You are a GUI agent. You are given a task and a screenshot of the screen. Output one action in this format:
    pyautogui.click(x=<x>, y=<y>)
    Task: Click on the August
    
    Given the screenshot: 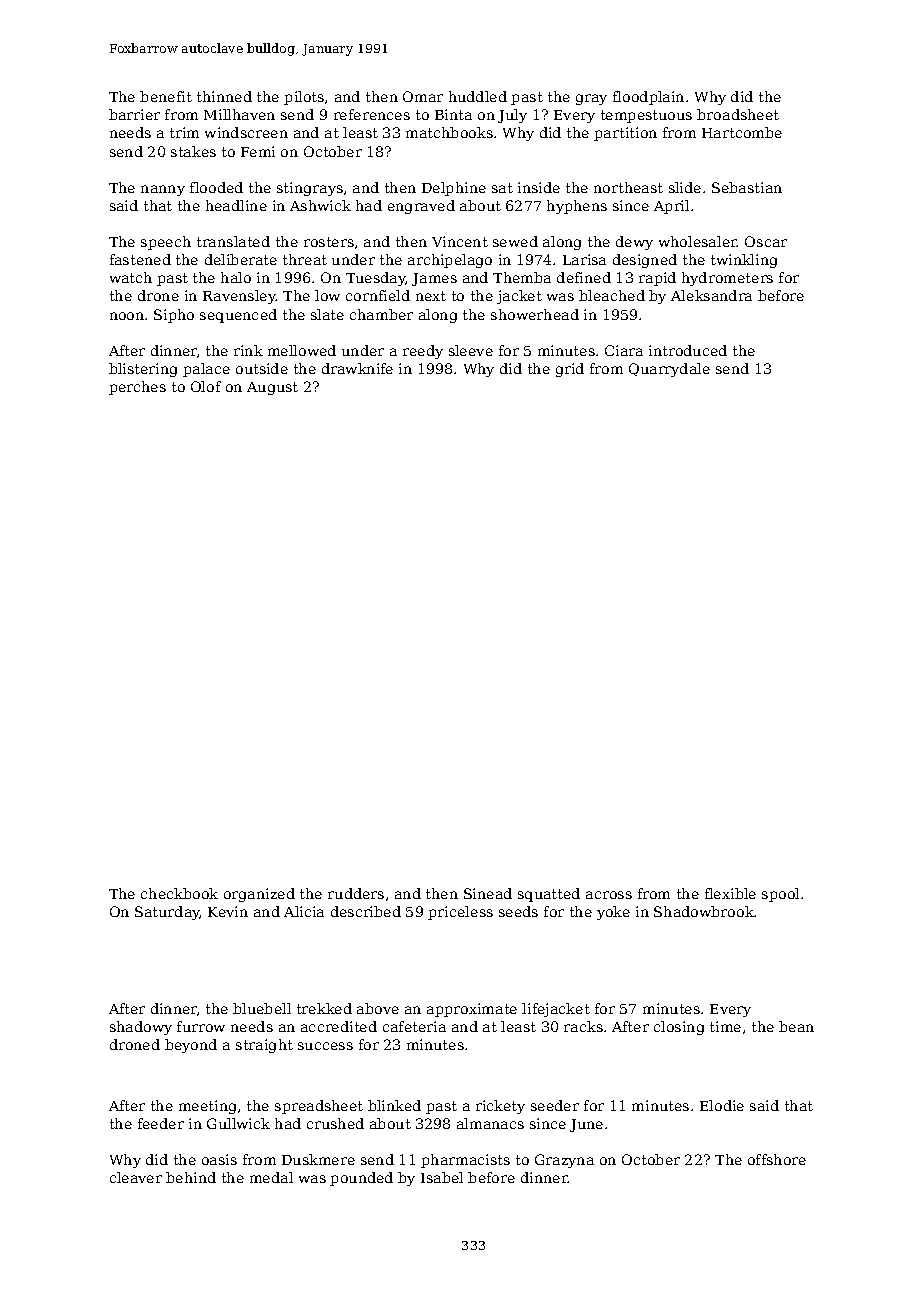 What is the action you would take?
    pyautogui.click(x=272, y=388)
